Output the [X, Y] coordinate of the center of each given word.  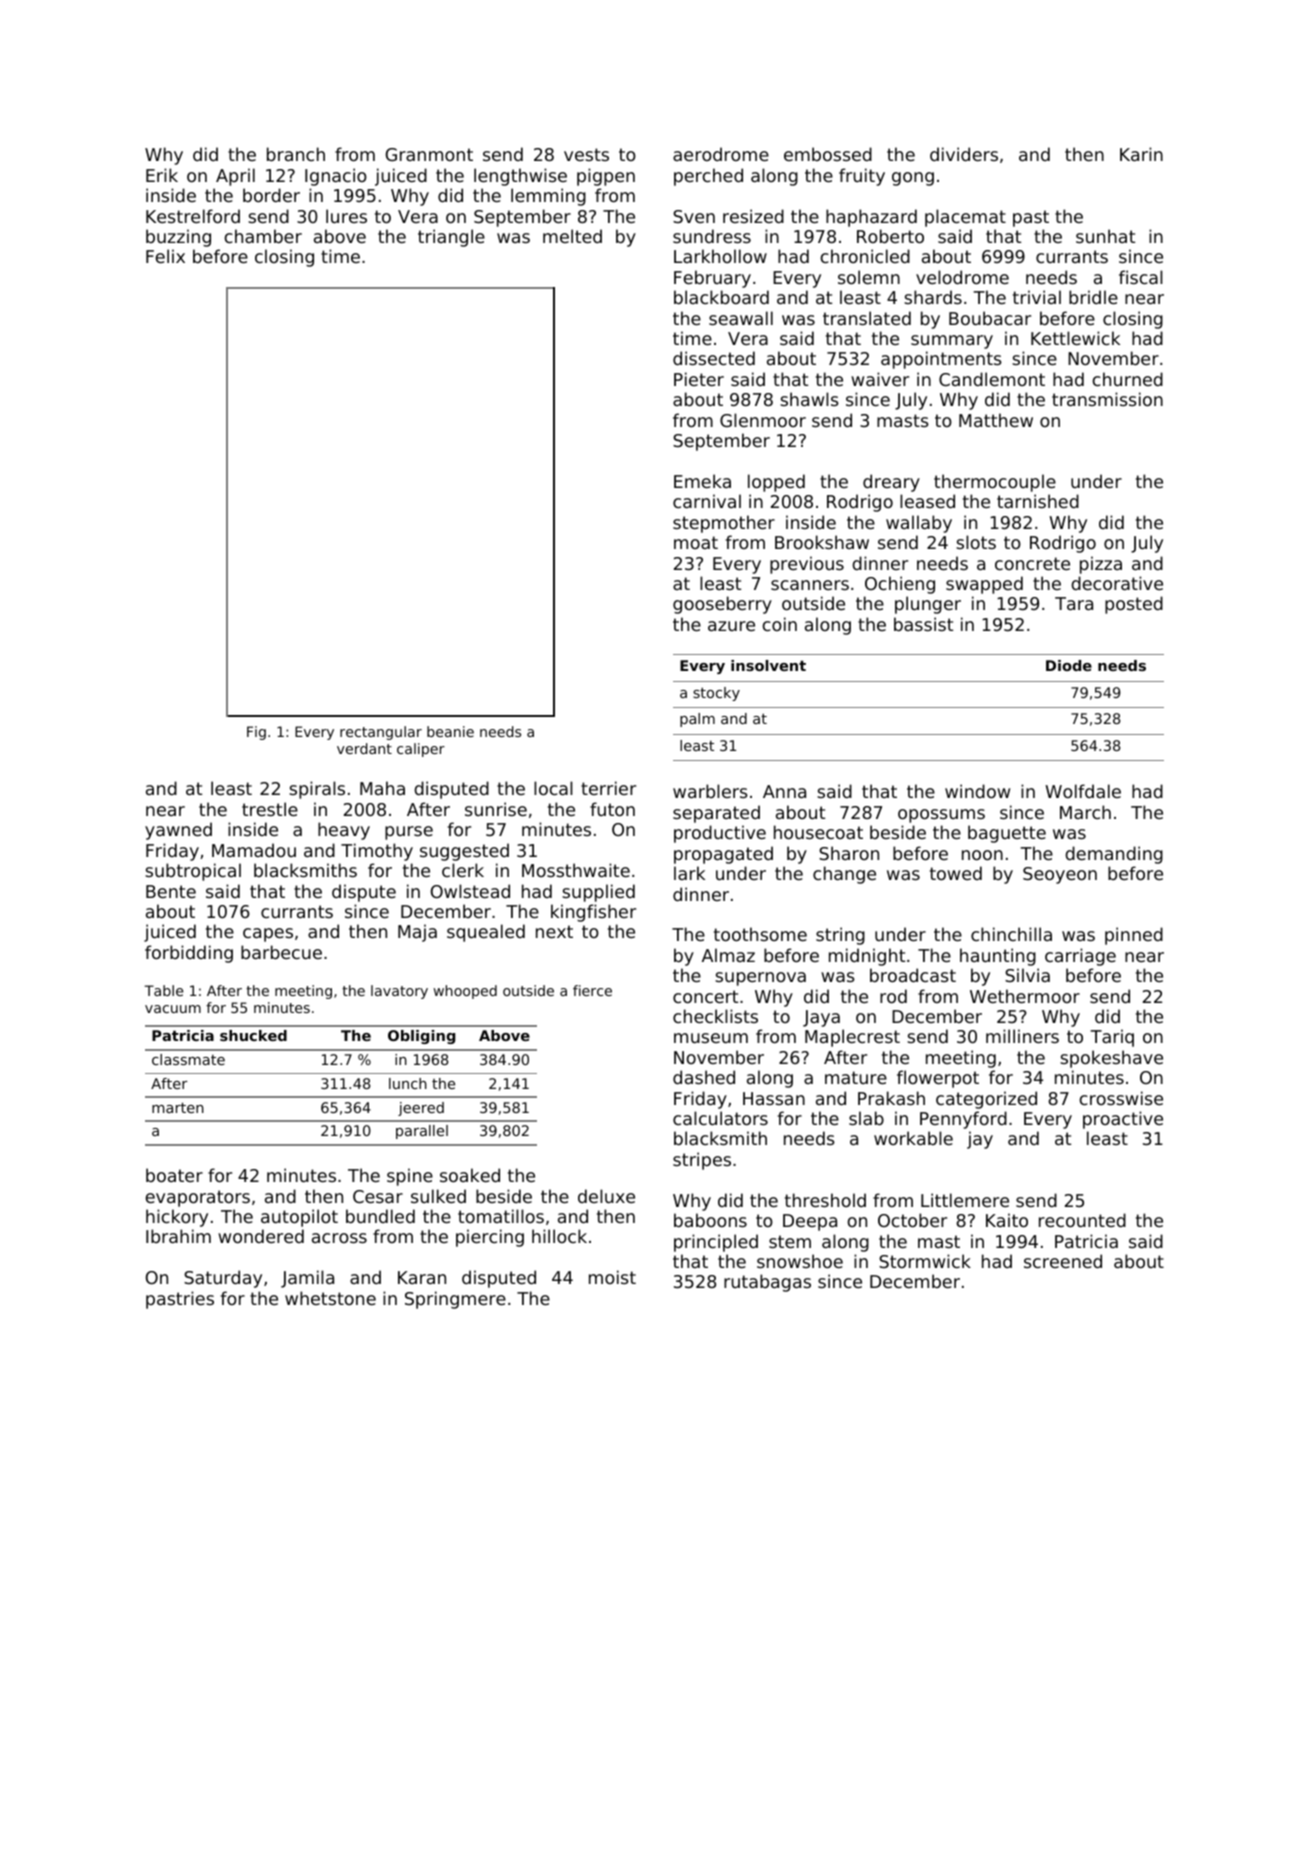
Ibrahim [178, 1236]
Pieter [699, 379]
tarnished [1038, 501]
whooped [465, 992]
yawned [178, 831]
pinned [1134, 936]
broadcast [913, 975]
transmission [1107, 399]
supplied [598, 893]
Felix [165, 256]
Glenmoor [763, 420]
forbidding [189, 954]
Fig [256, 733]
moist [612, 1277]
